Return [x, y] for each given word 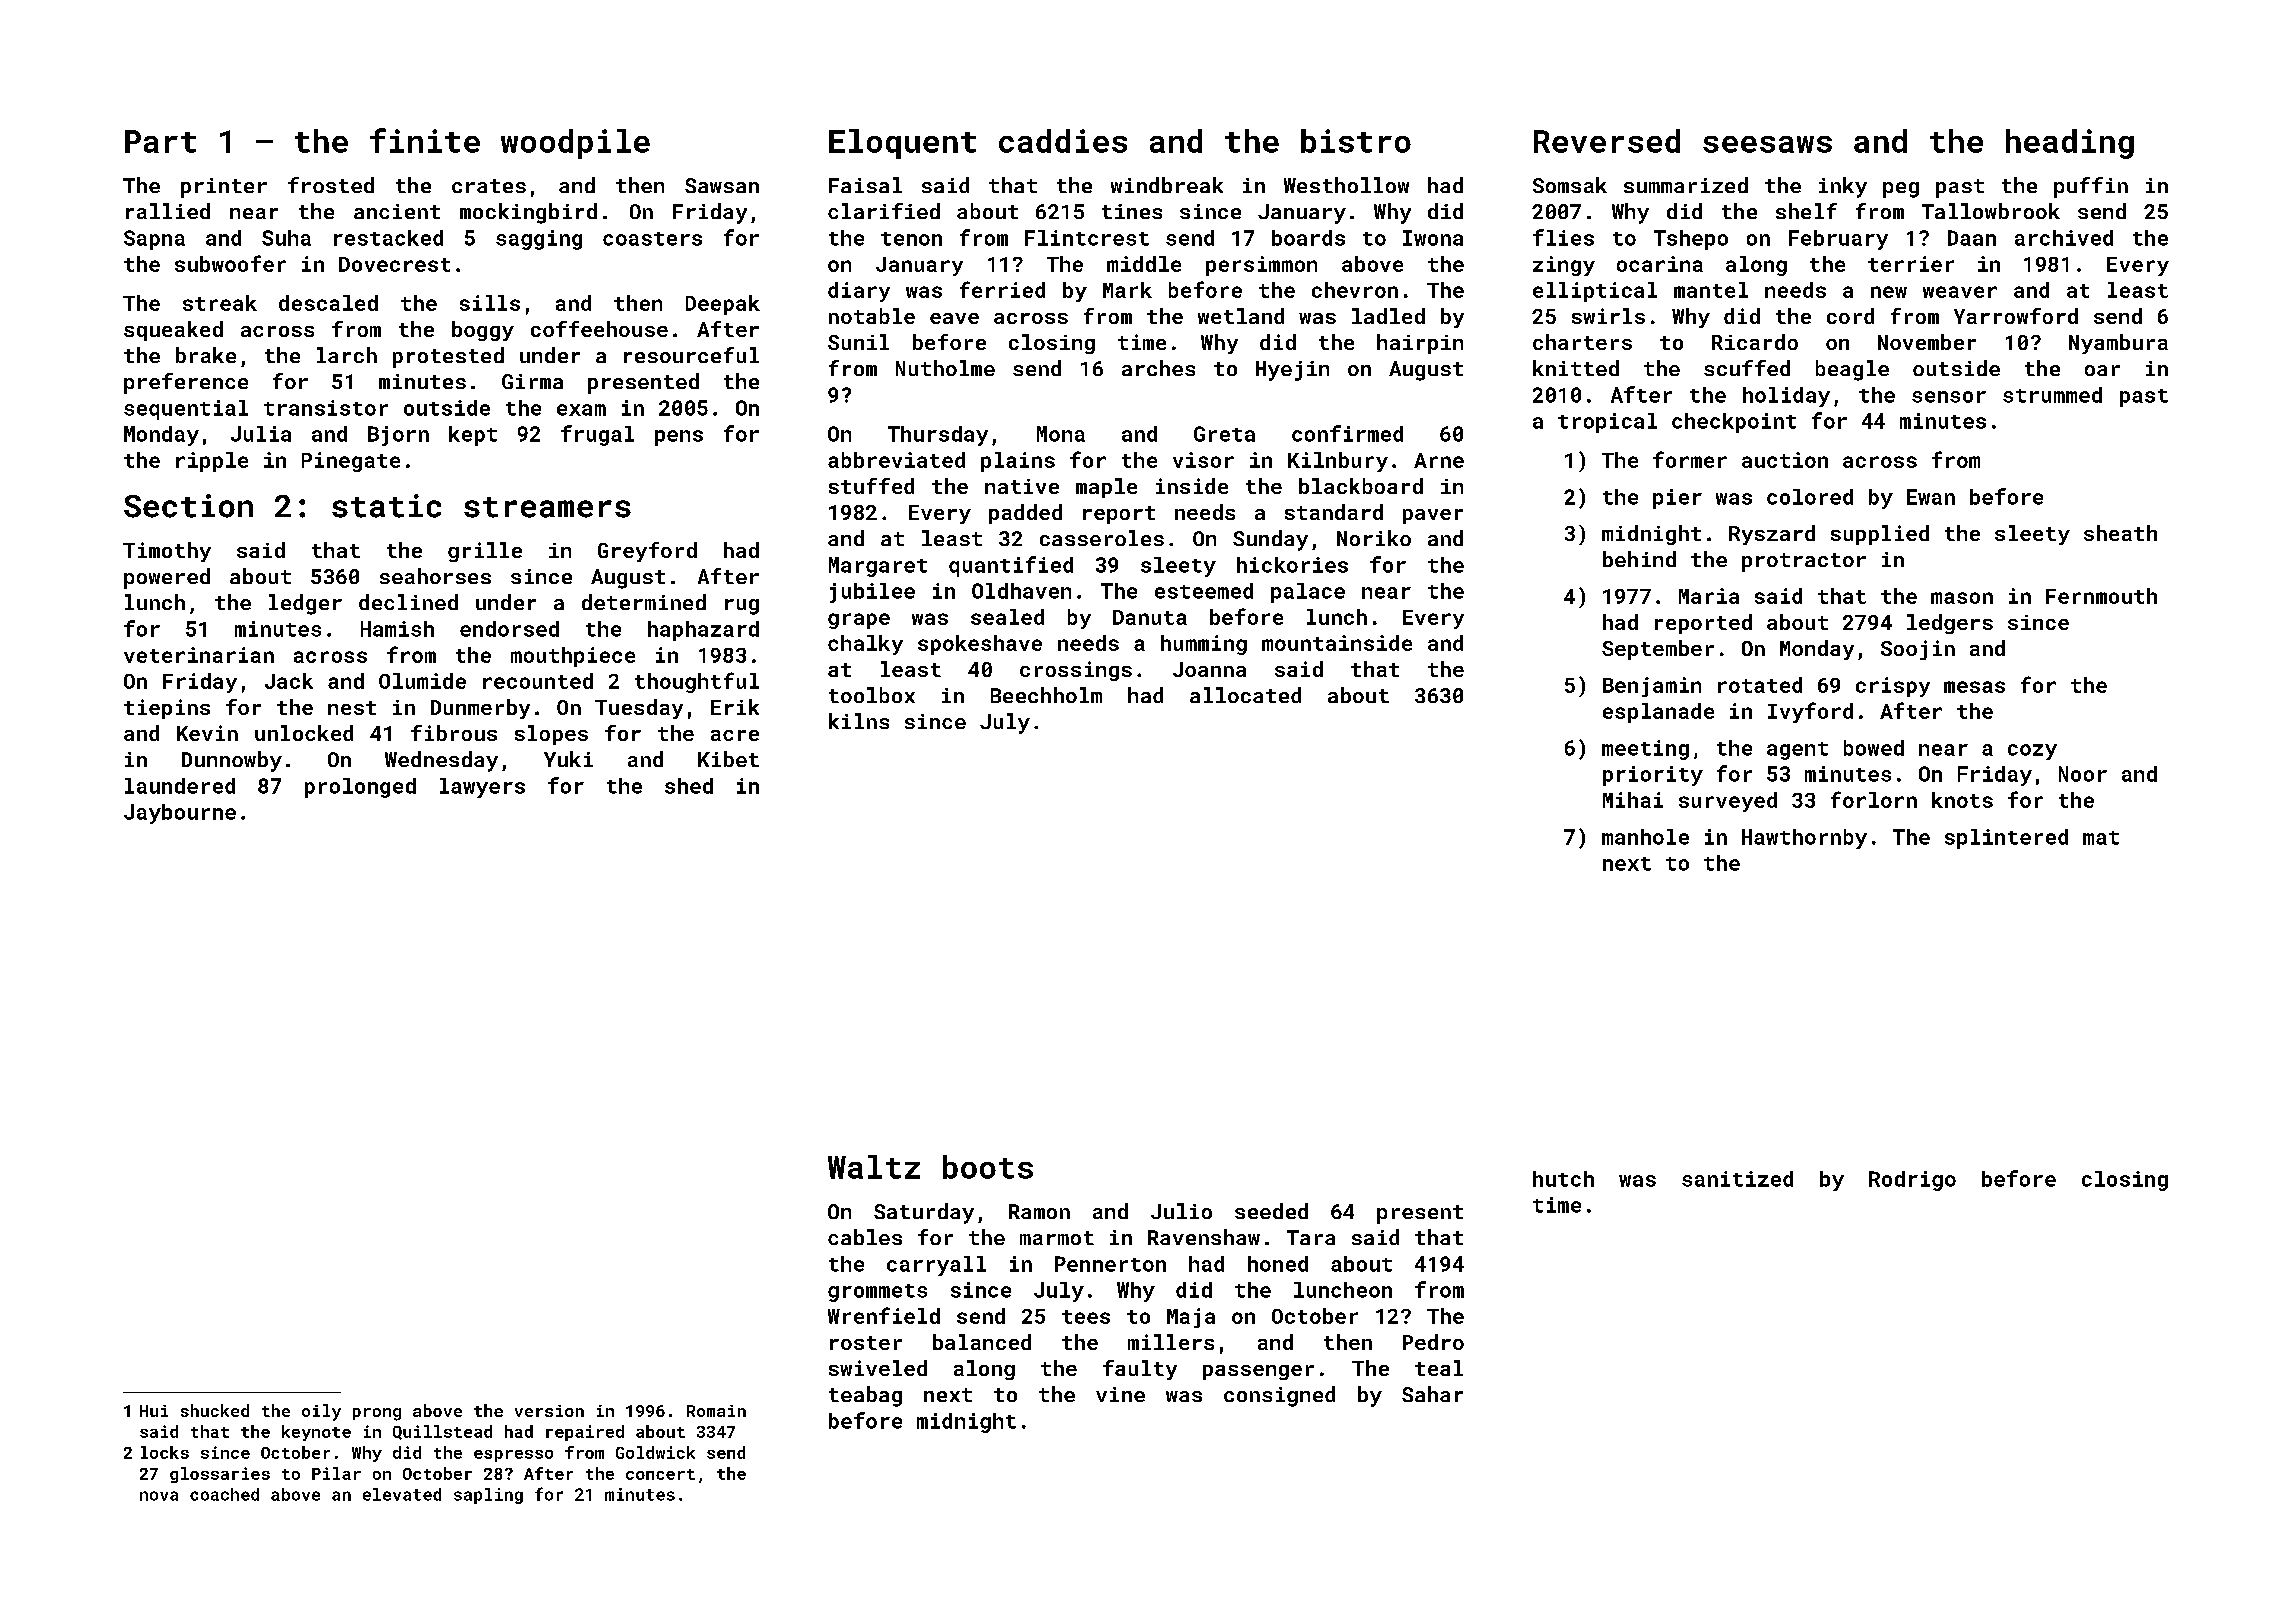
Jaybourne [180, 814]
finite [425, 140]
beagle [1852, 370]
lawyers [482, 788]
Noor [2083, 774]
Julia [261, 434]
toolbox [872, 695]
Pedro [1433, 1342]
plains [1018, 462]
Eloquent [902, 144]
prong [377, 1414]
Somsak [1570, 185]
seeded [1271, 1211]
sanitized [1737, 1179]
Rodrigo [1912, 1181]
